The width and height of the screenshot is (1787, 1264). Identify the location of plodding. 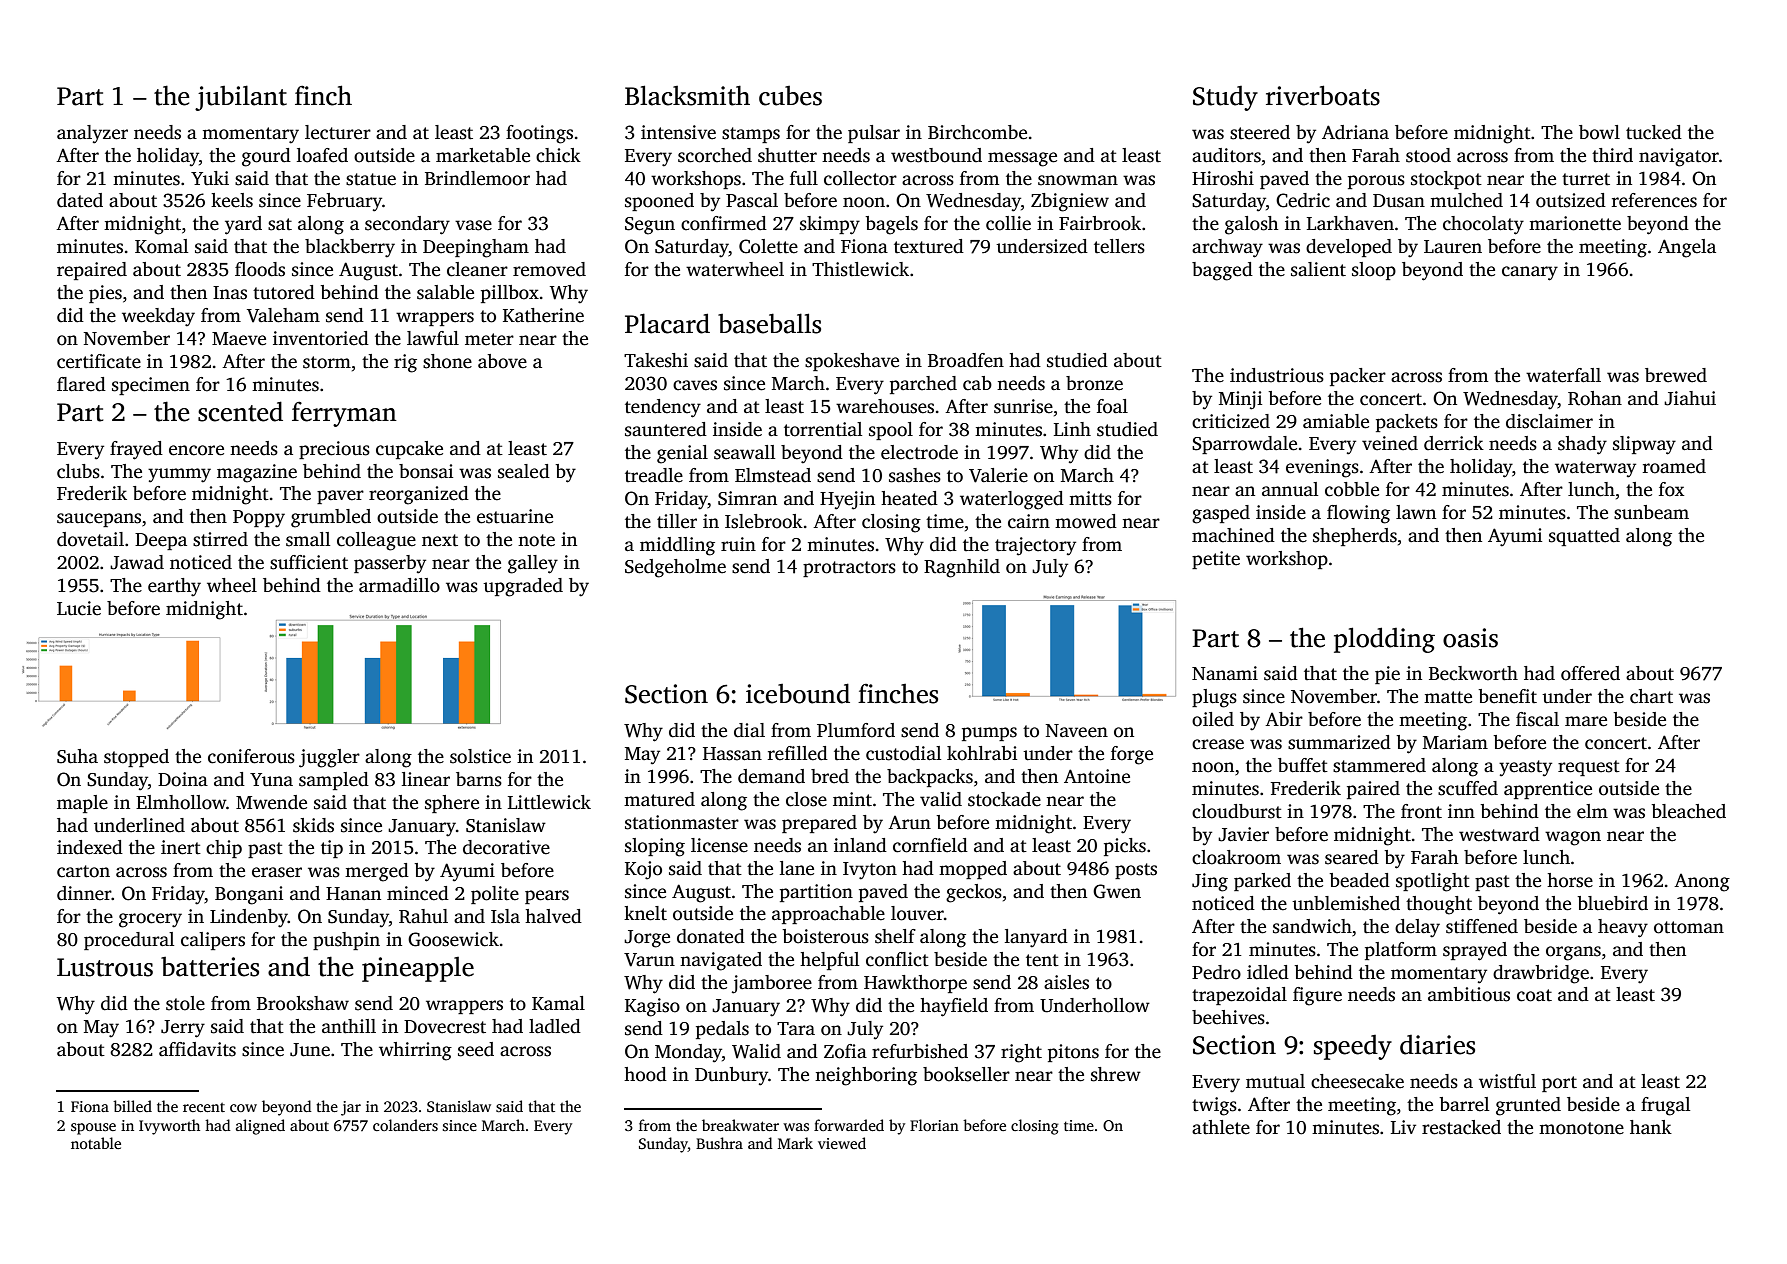
(1384, 640).
